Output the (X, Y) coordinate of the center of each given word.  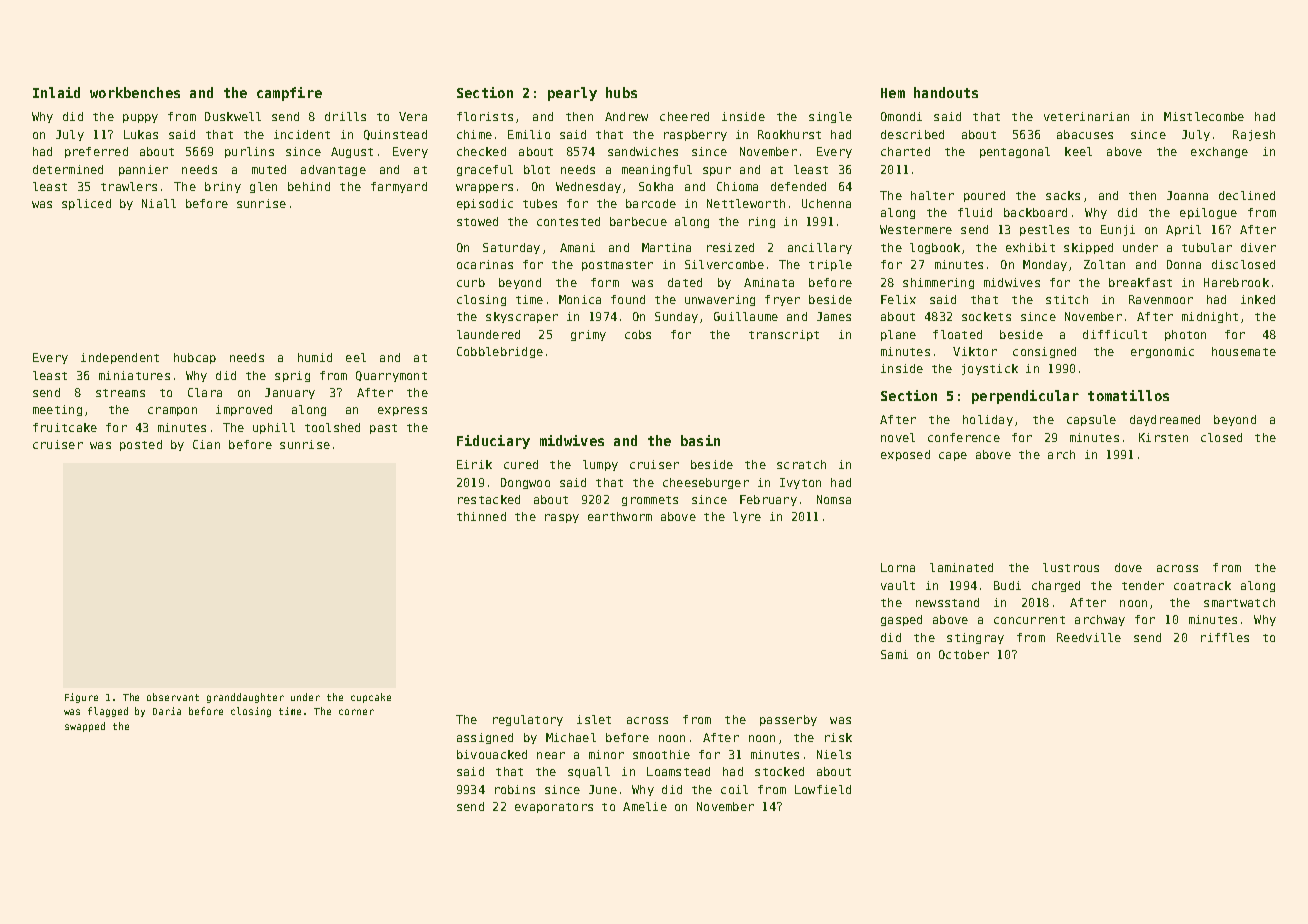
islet (594, 719)
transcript (784, 335)
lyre (747, 517)
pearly (572, 94)
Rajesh (1254, 135)
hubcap (195, 358)
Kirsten (1163, 437)
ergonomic (1162, 352)
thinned (481, 516)
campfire (289, 94)
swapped (85, 727)
